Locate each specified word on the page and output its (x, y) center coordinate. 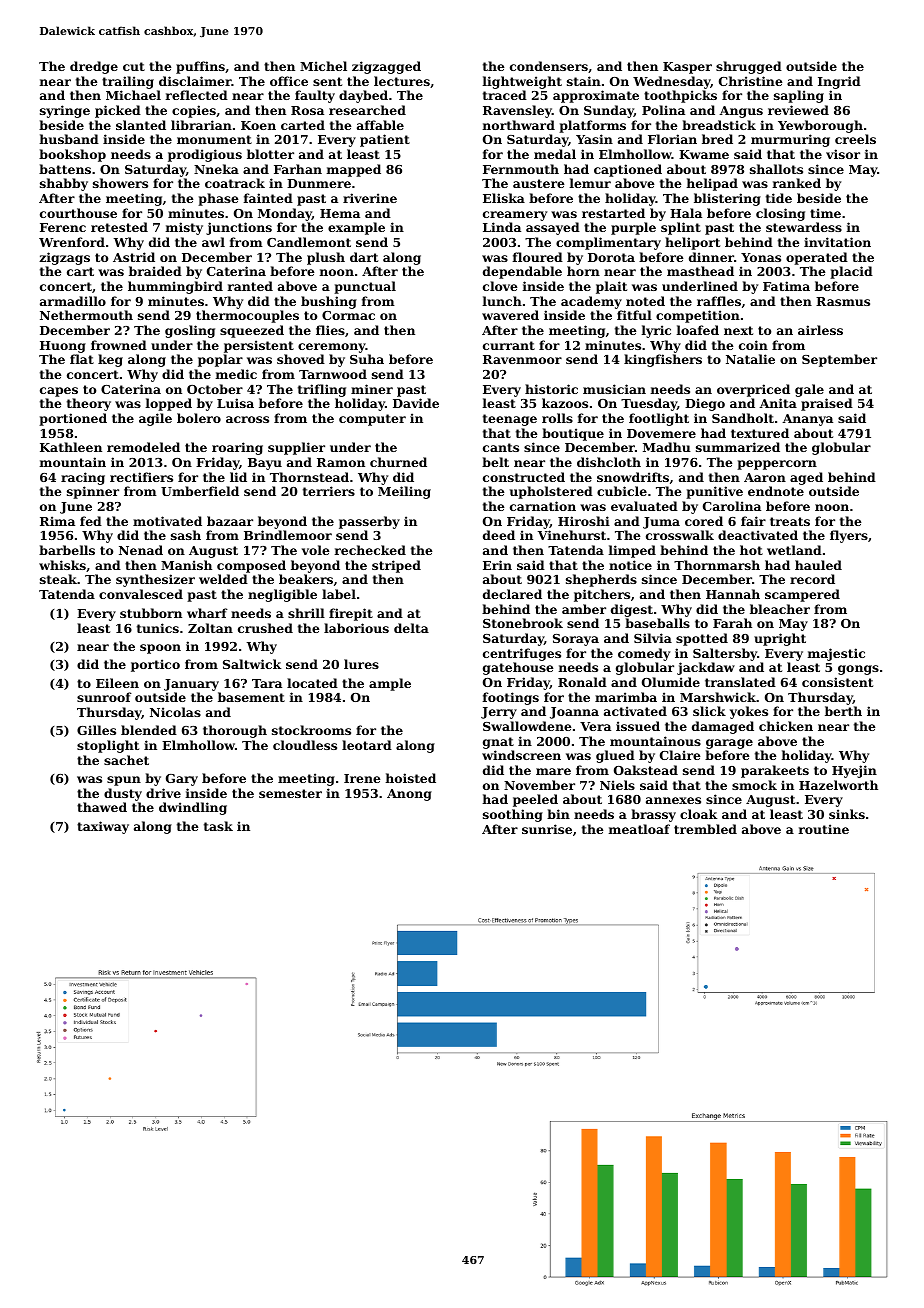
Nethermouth (86, 315)
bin (558, 814)
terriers (329, 491)
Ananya (807, 420)
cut (134, 66)
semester (290, 793)
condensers (549, 66)
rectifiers (141, 477)
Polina (663, 110)
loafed (698, 330)
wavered (510, 315)
